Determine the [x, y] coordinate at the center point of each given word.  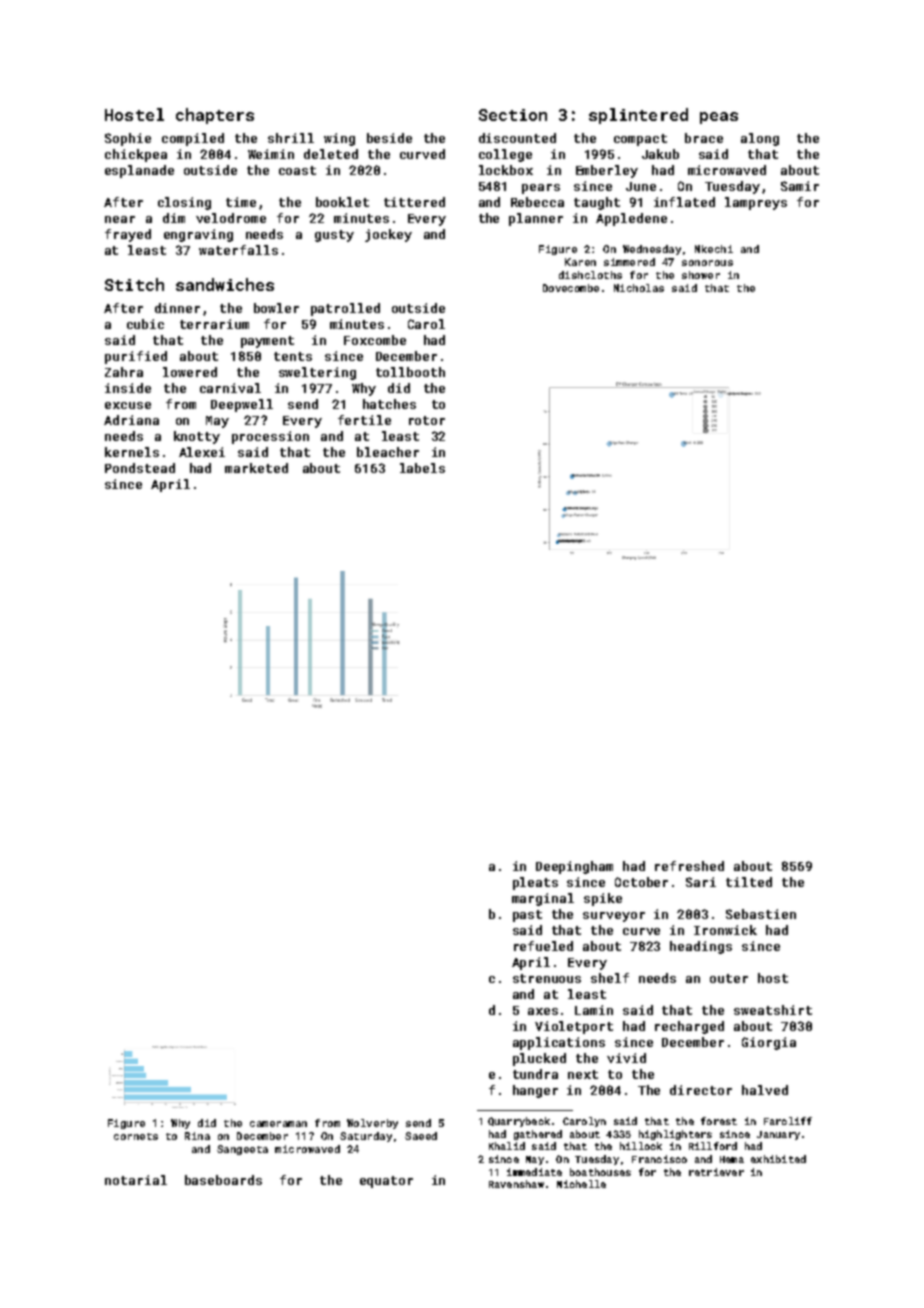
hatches [389, 404]
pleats [535, 883]
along [760, 139]
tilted [749, 882]
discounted [517, 138]
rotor [427, 420]
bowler [276, 308]
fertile [364, 420]
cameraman [278, 1124]
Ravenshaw [516, 1184]
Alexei [202, 452]
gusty [334, 236]
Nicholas [639, 288]
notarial [136, 1180]
